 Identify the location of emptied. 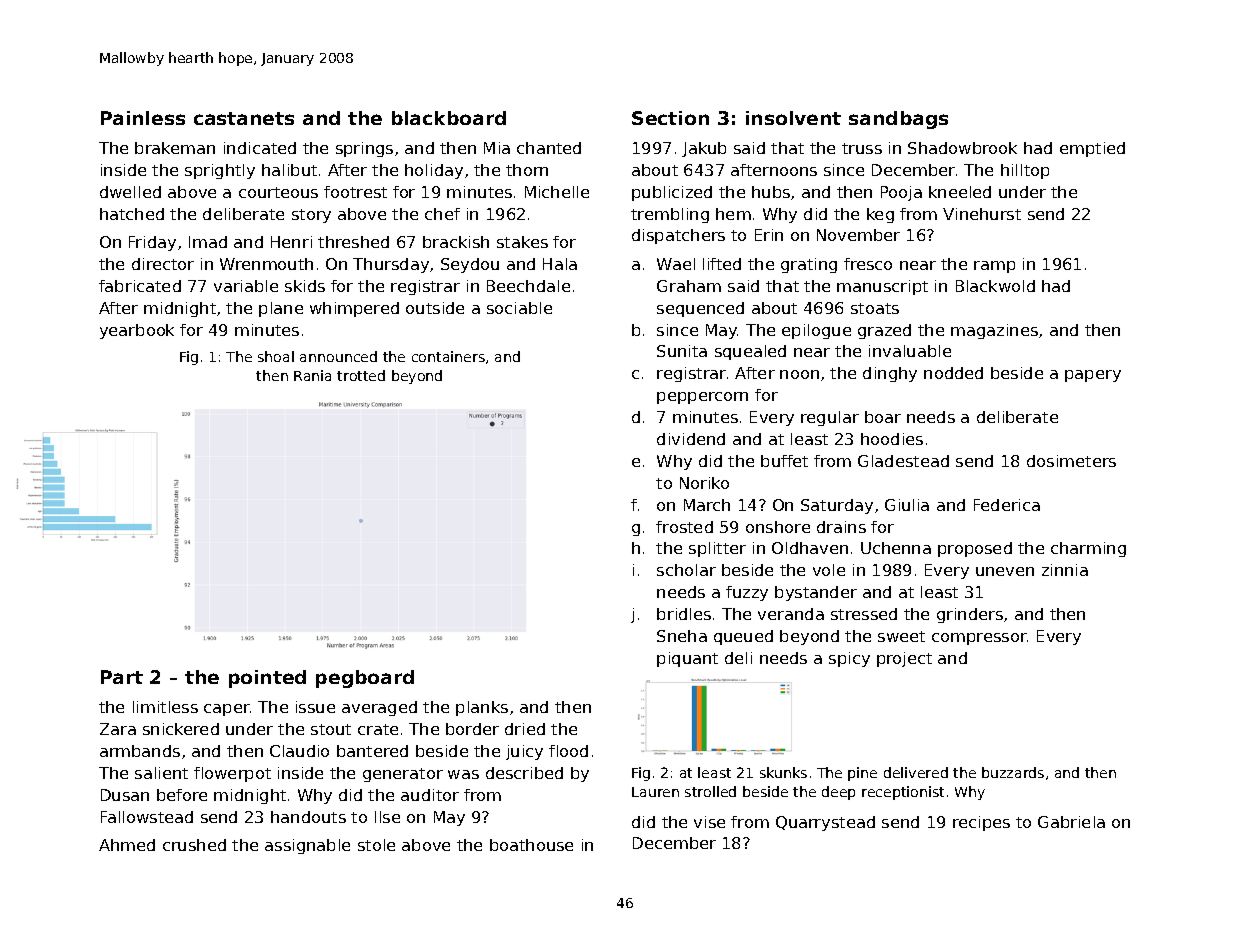
(1092, 149).
